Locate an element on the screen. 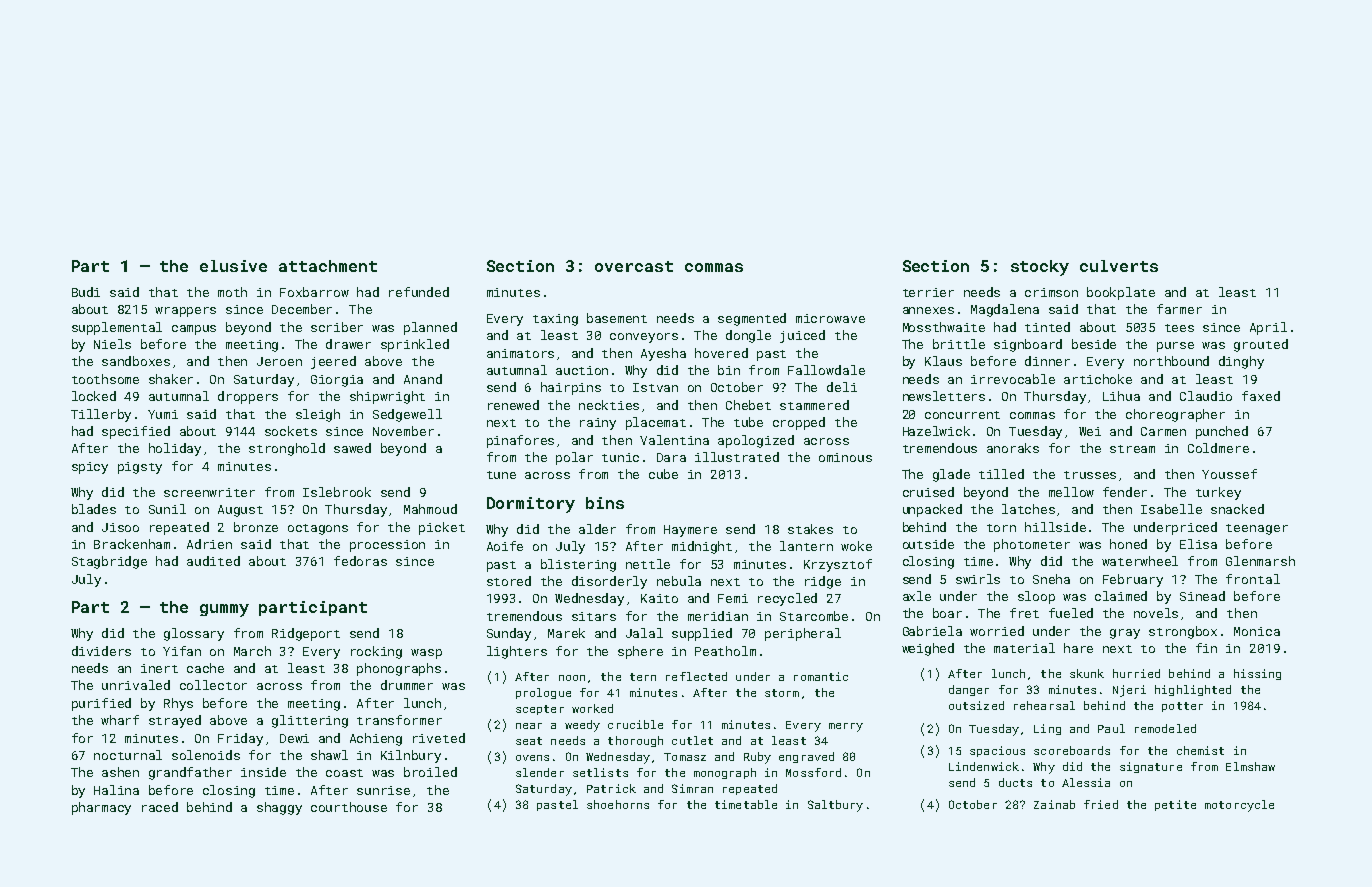 This screenshot has width=1372, height=887. nocturnal is located at coordinates (128, 755).
